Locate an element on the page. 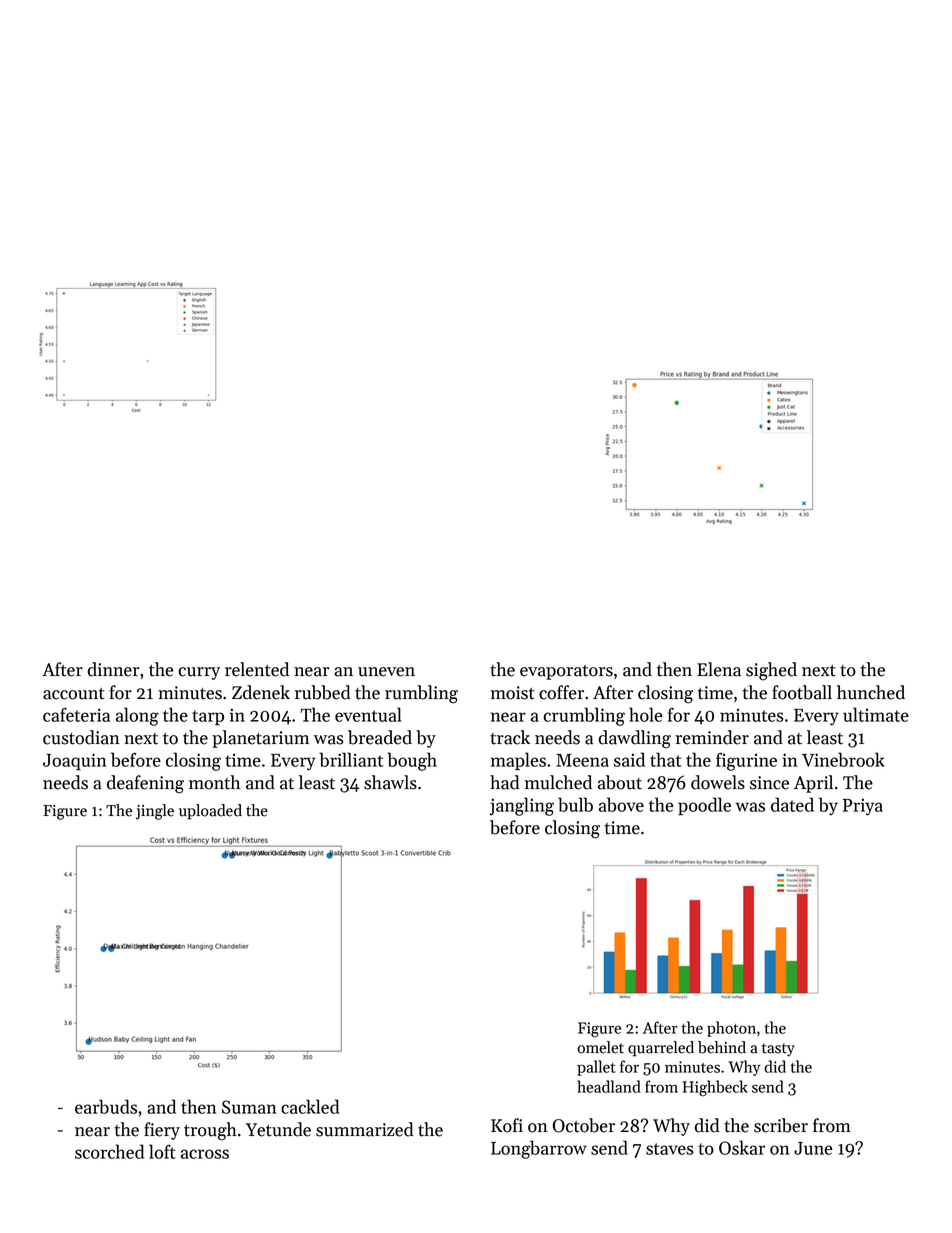 This document has height=1233, width=952. reminder is located at coordinates (712, 737).
